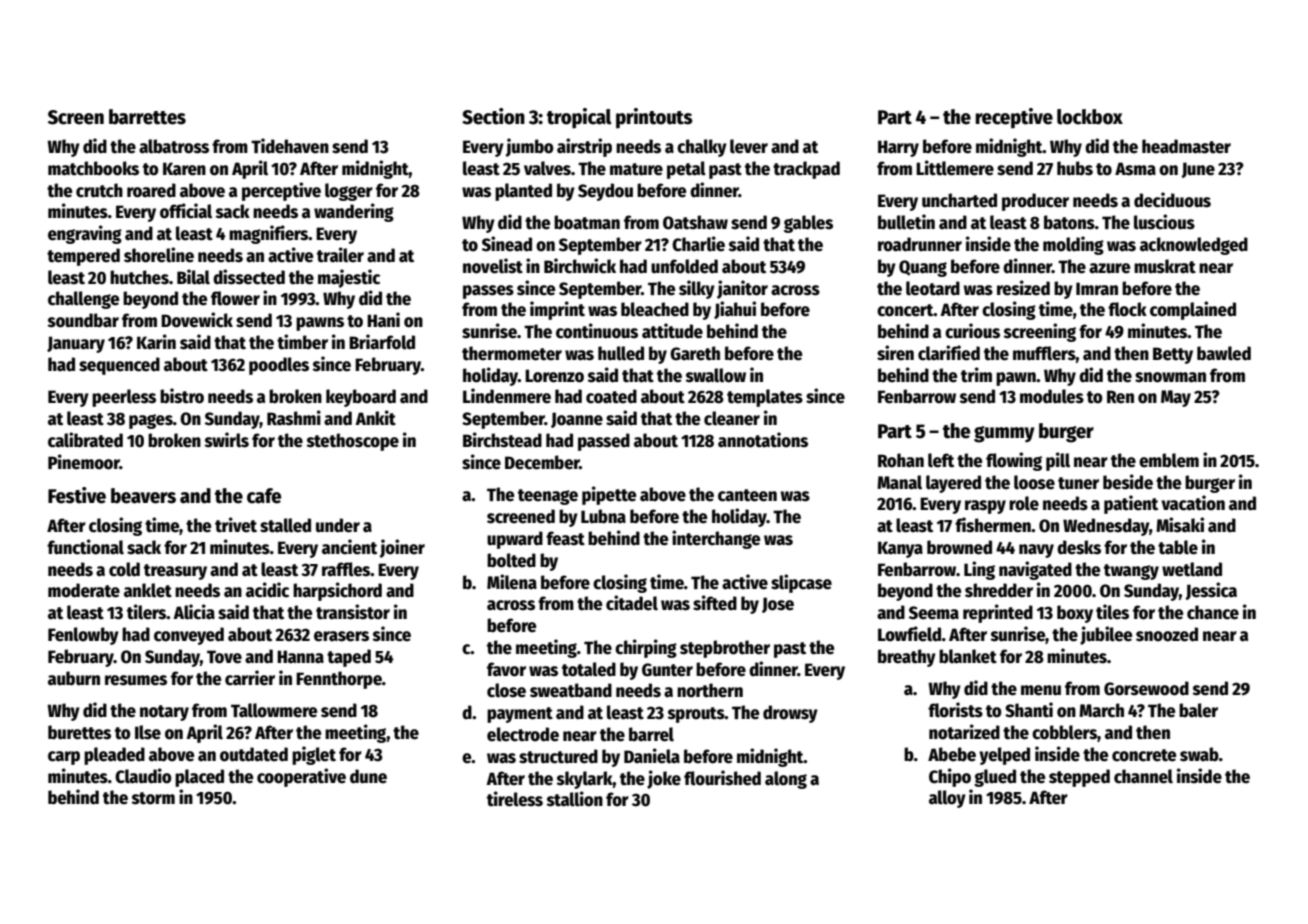  I want to click on barrettes, so click(147, 117).
